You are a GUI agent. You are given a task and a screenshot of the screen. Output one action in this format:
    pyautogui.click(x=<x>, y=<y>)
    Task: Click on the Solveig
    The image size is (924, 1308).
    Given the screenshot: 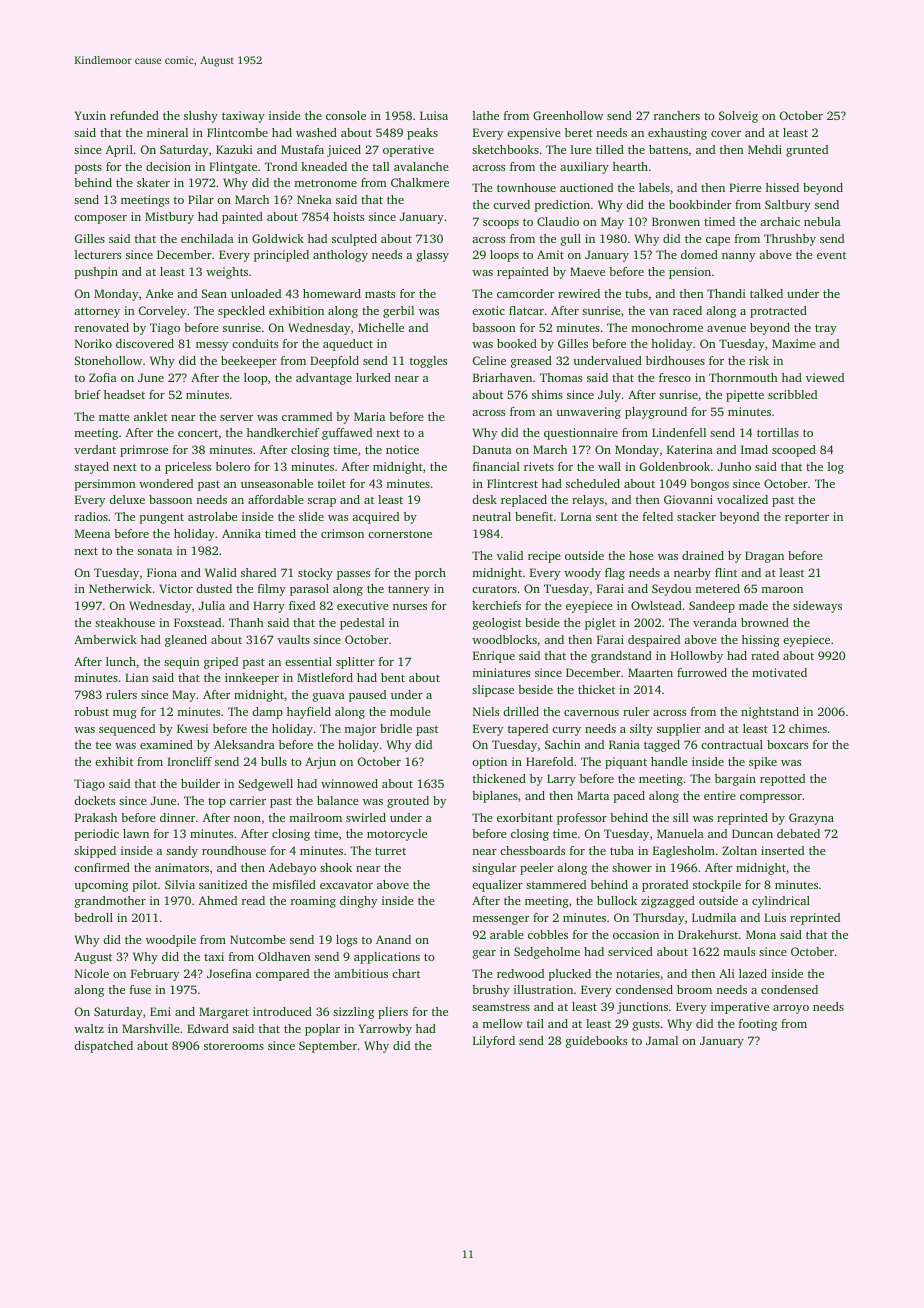 What is the action you would take?
    pyautogui.click(x=738, y=117)
